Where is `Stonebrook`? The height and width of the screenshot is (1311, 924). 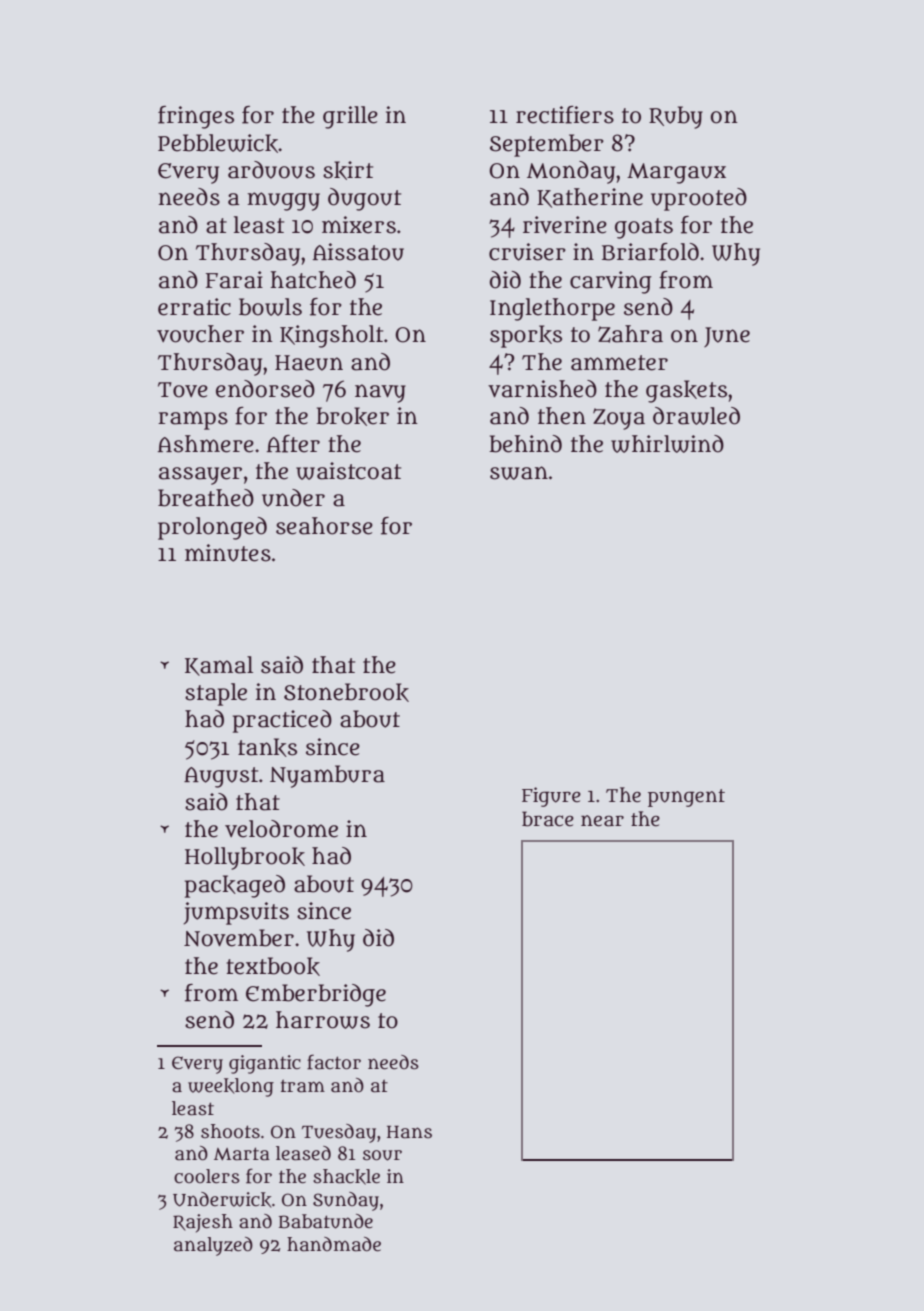
Stonebrook is located at coordinates (346, 692).
